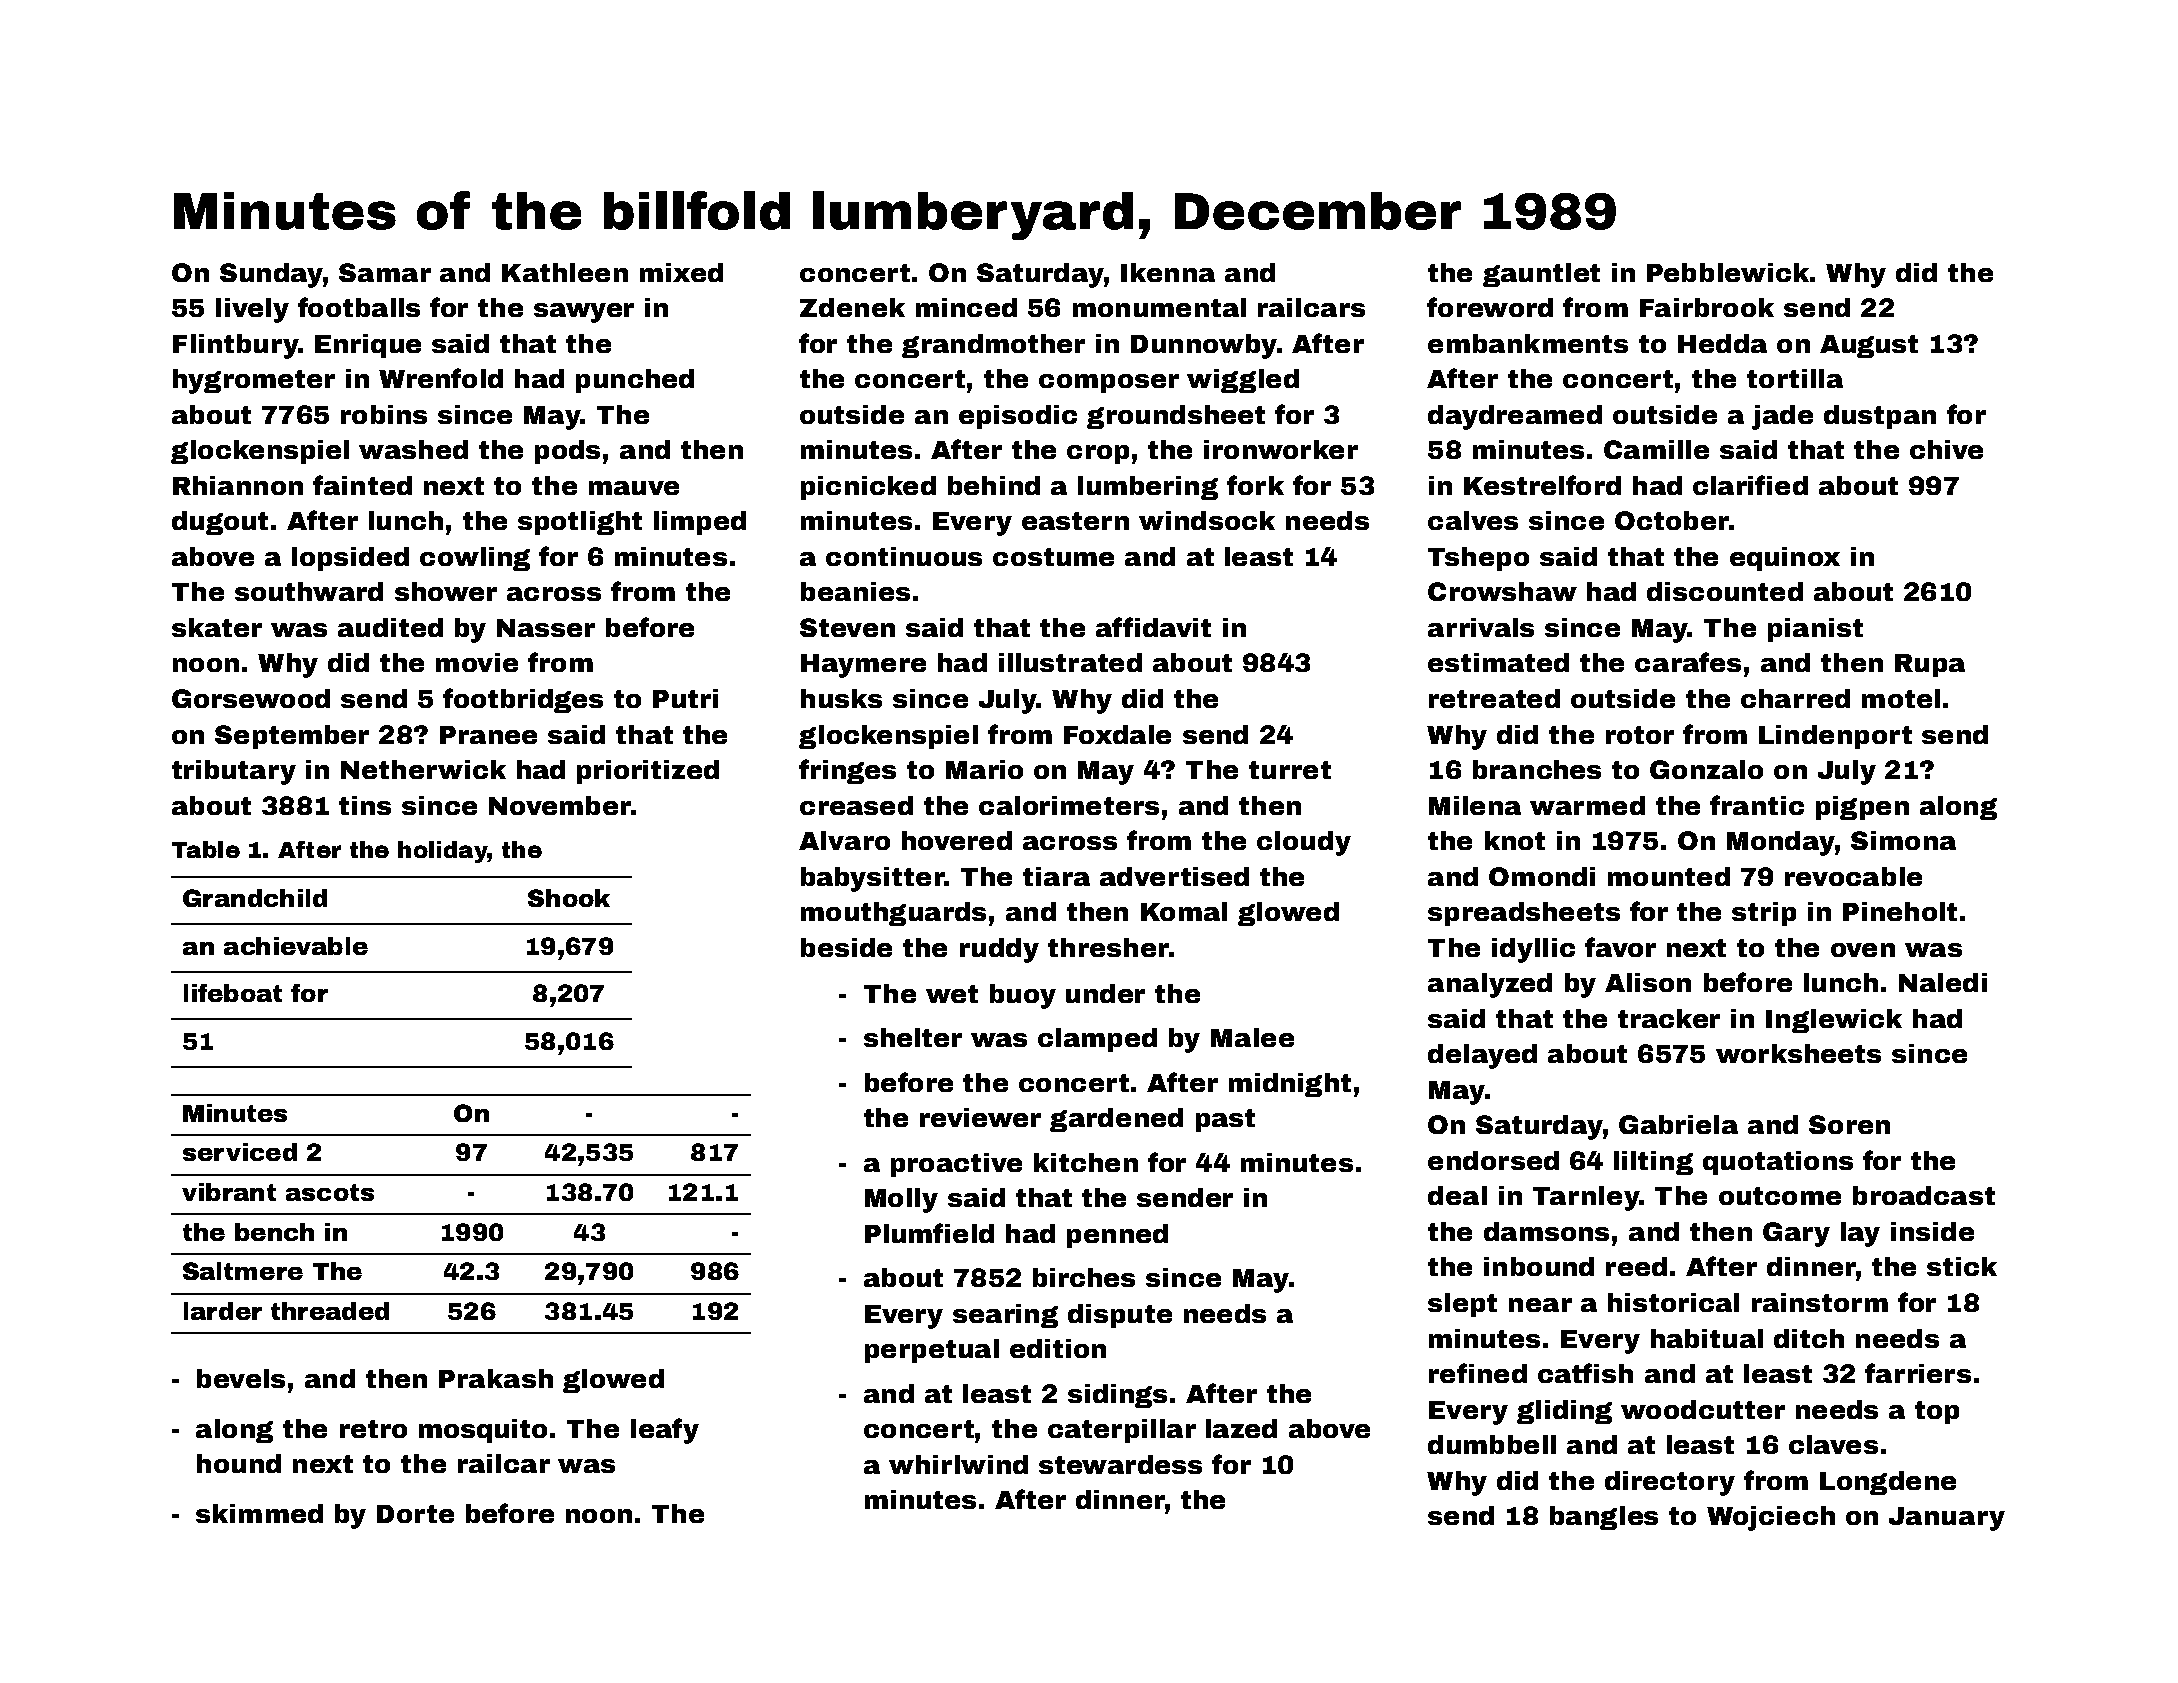  What do you see at coordinates (1122, 1431) in the screenshot?
I see `caterpillar` at bounding box center [1122, 1431].
